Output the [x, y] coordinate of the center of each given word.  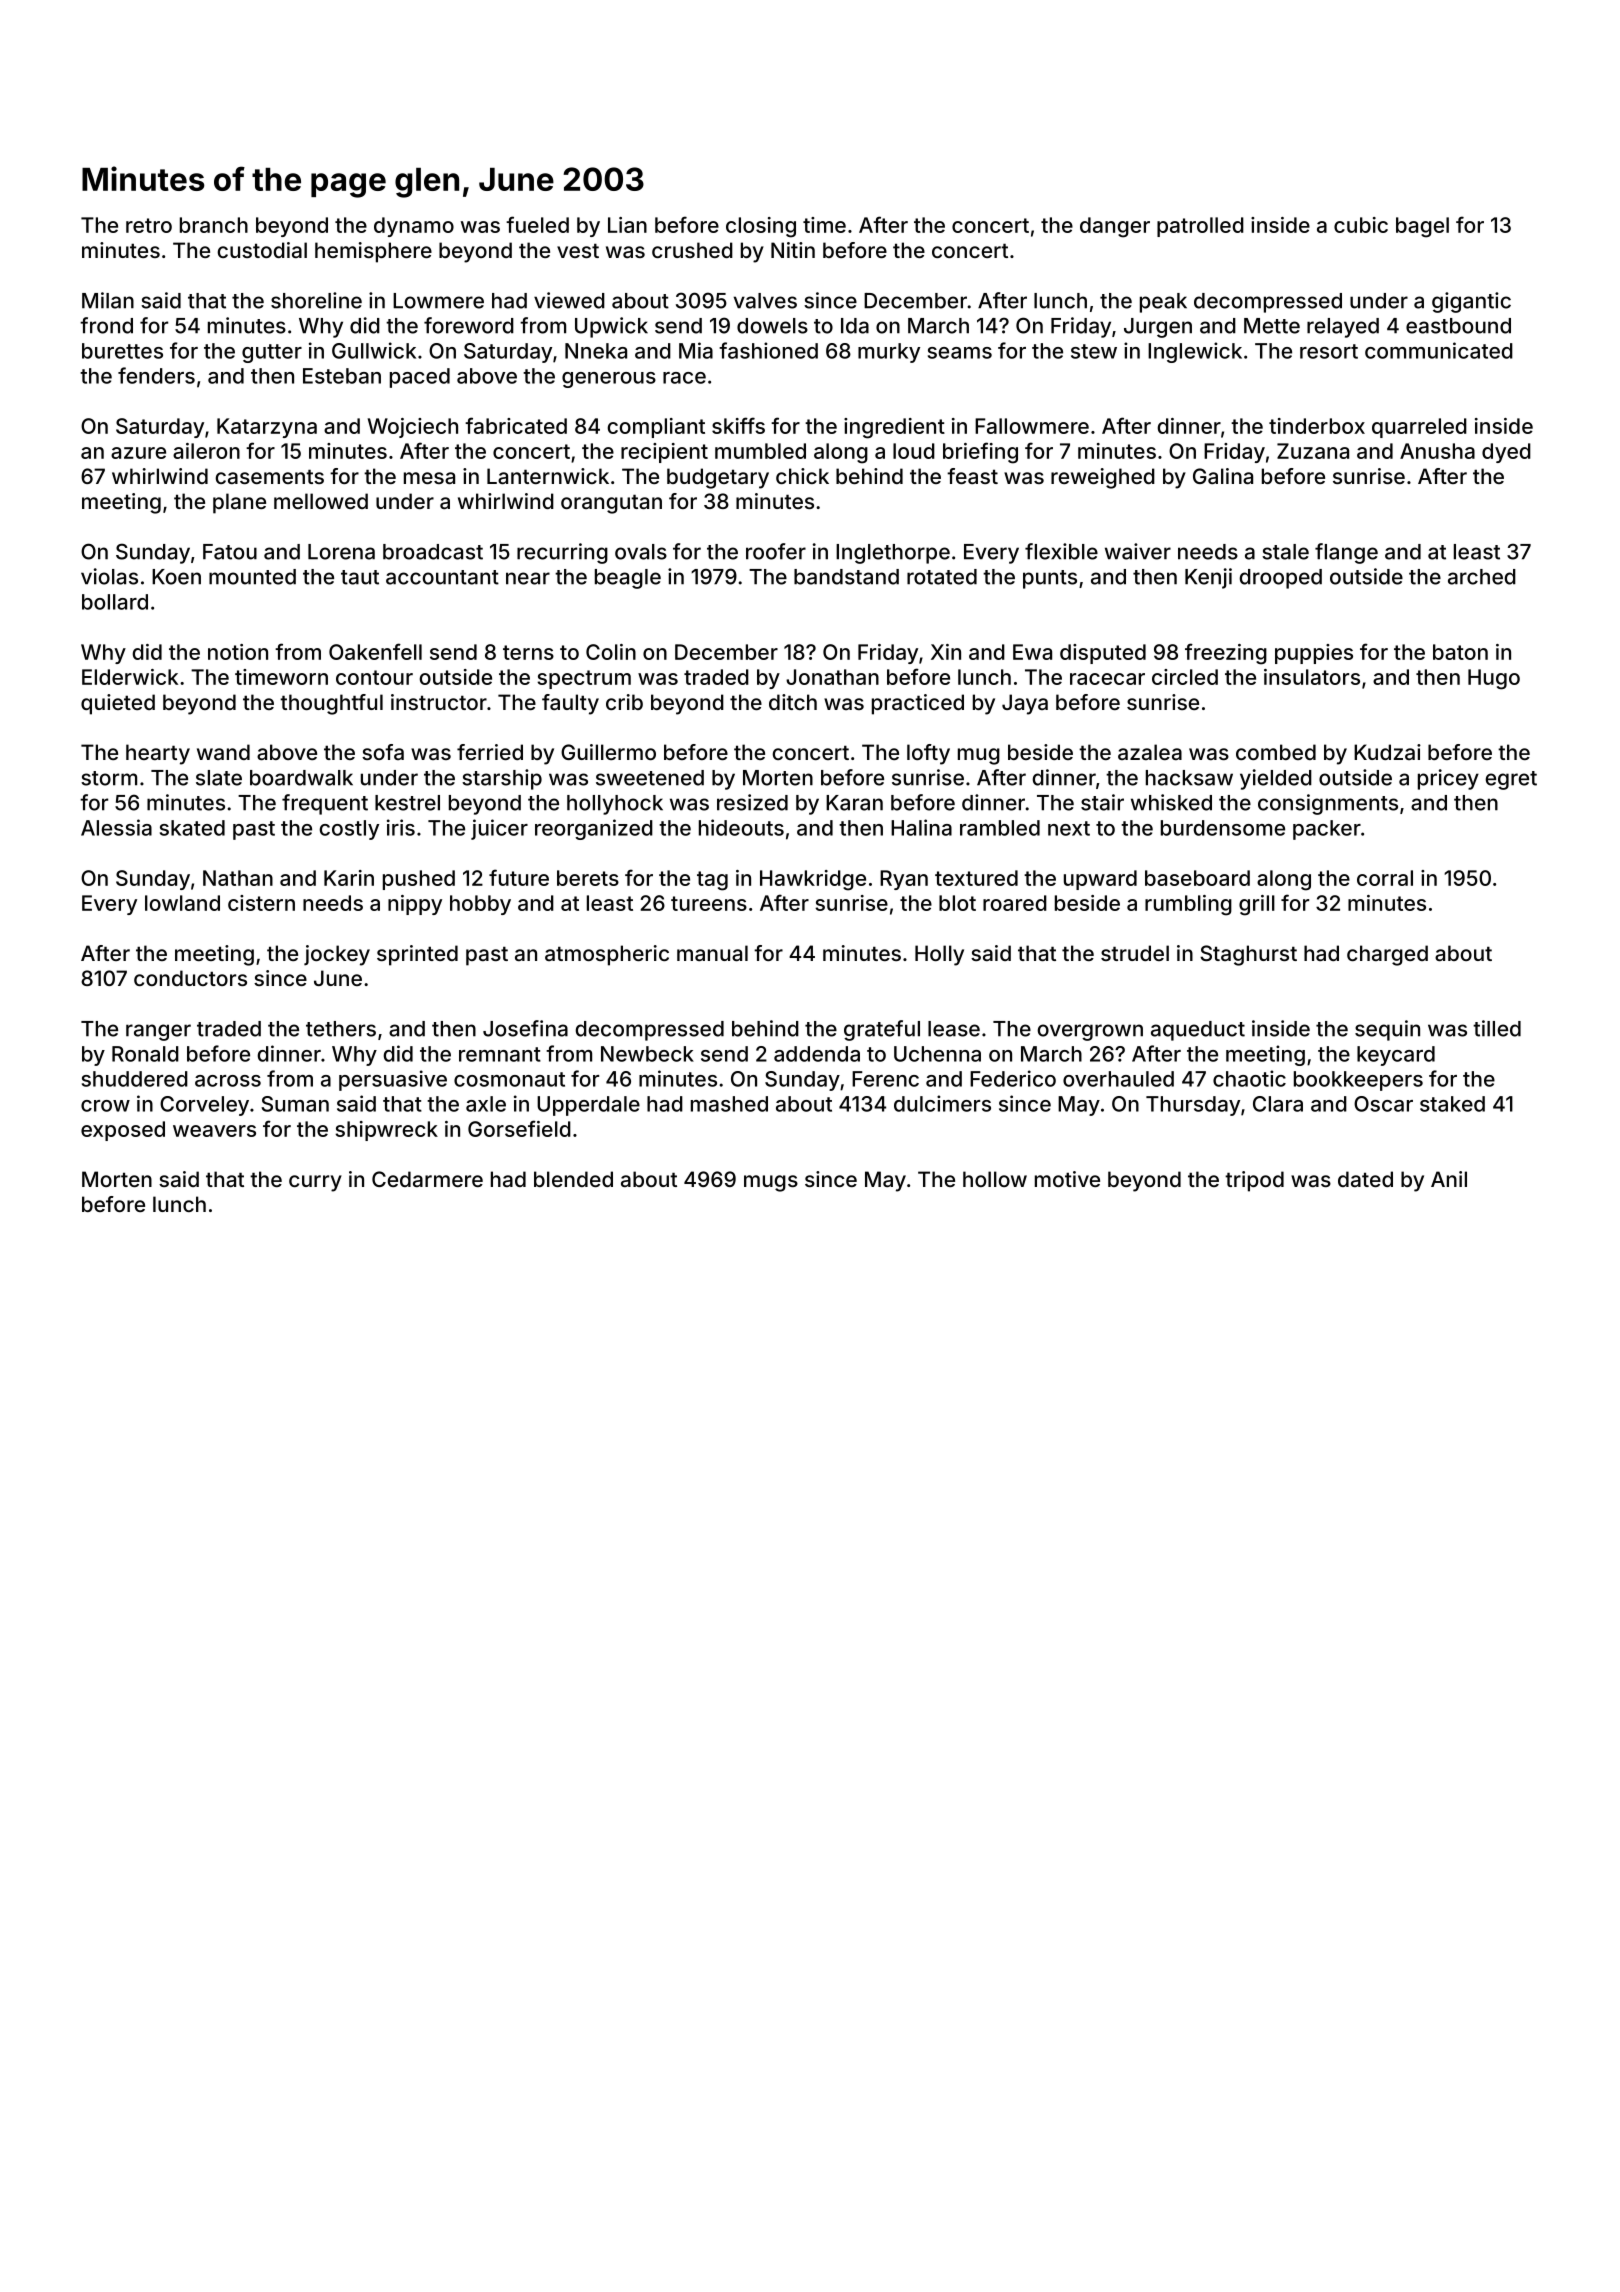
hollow [995, 1179]
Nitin [793, 250]
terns [528, 652]
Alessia [116, 827]
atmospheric [607, 955]
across [228, 1081]
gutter [272, 353]
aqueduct [1198, 1031]
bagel [1422, 227]
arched [1482, 577]
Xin [946, 652]
